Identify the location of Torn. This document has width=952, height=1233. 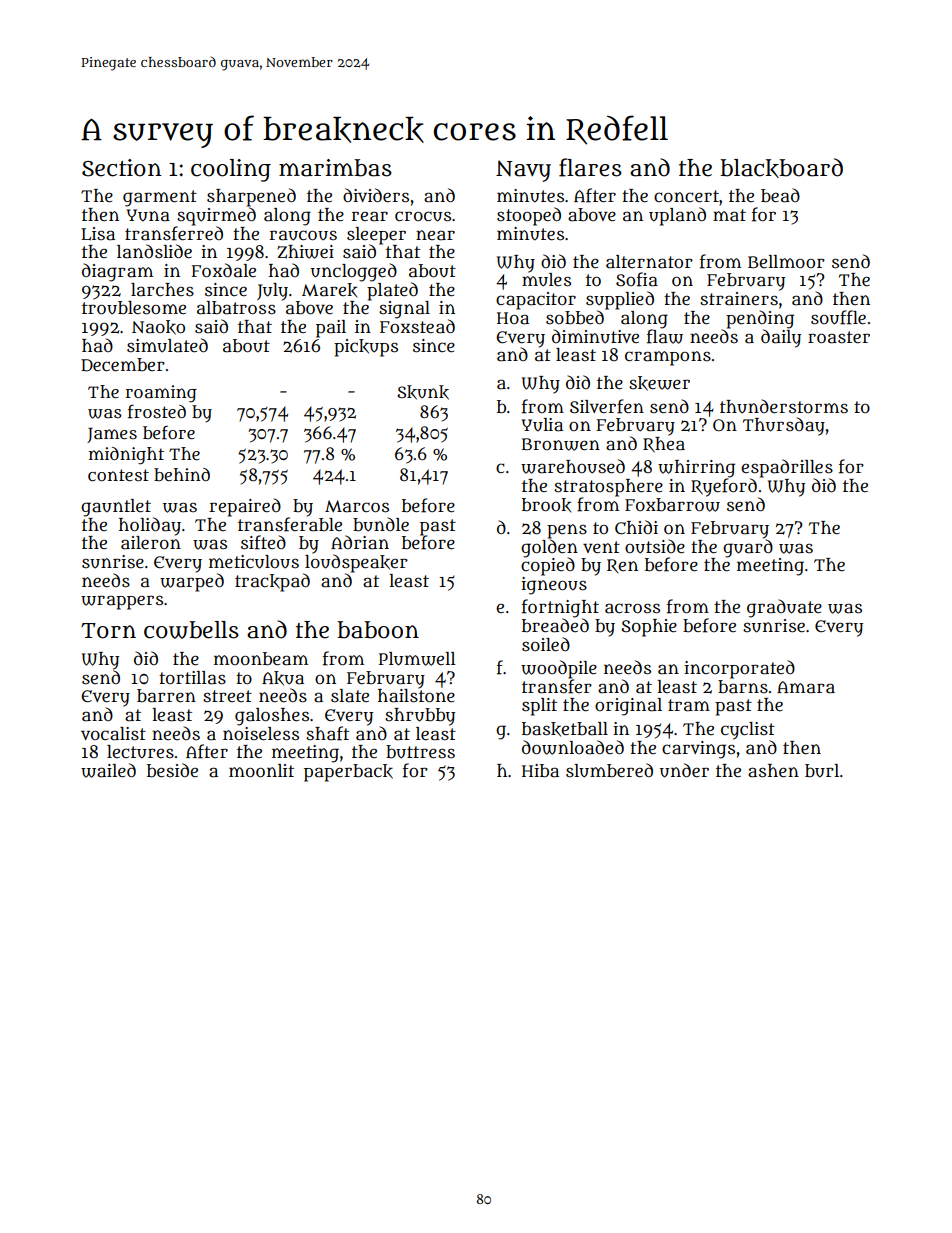
(108, 631).
